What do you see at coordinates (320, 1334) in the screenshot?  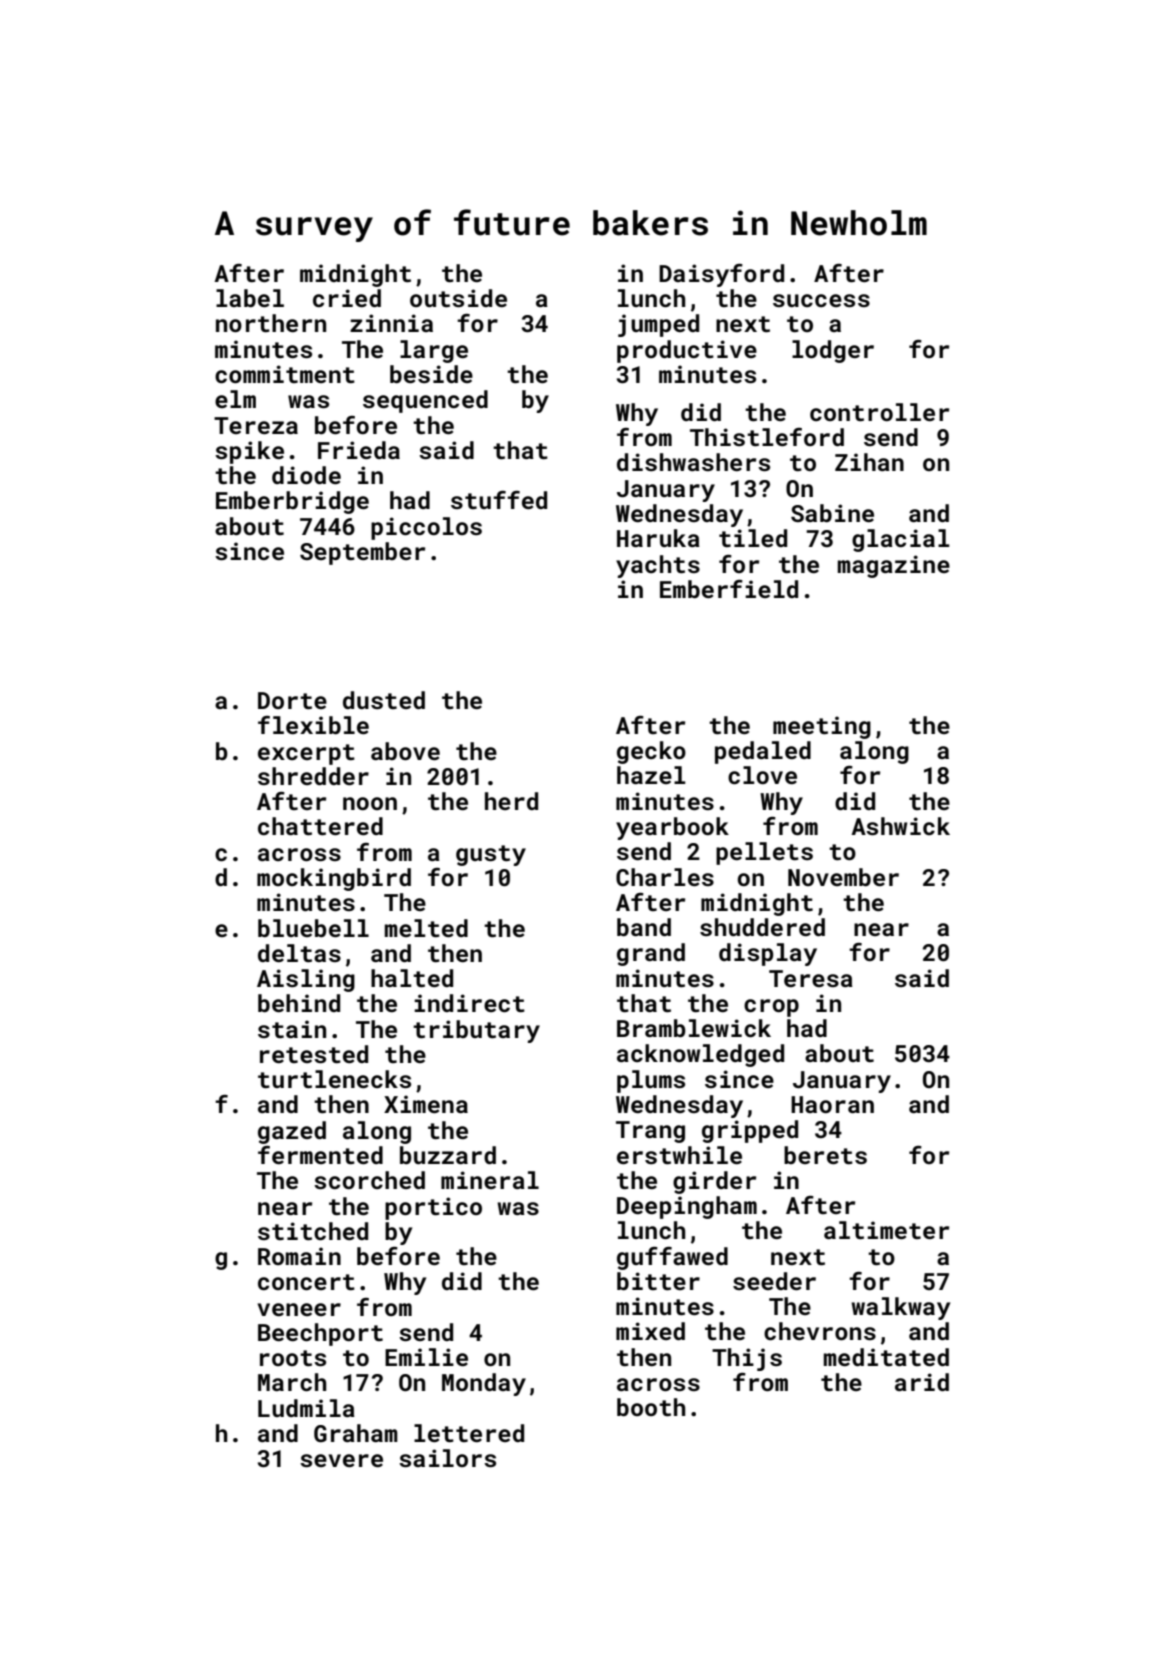 I see `Beechport` at bounding box center [320, 1334].
